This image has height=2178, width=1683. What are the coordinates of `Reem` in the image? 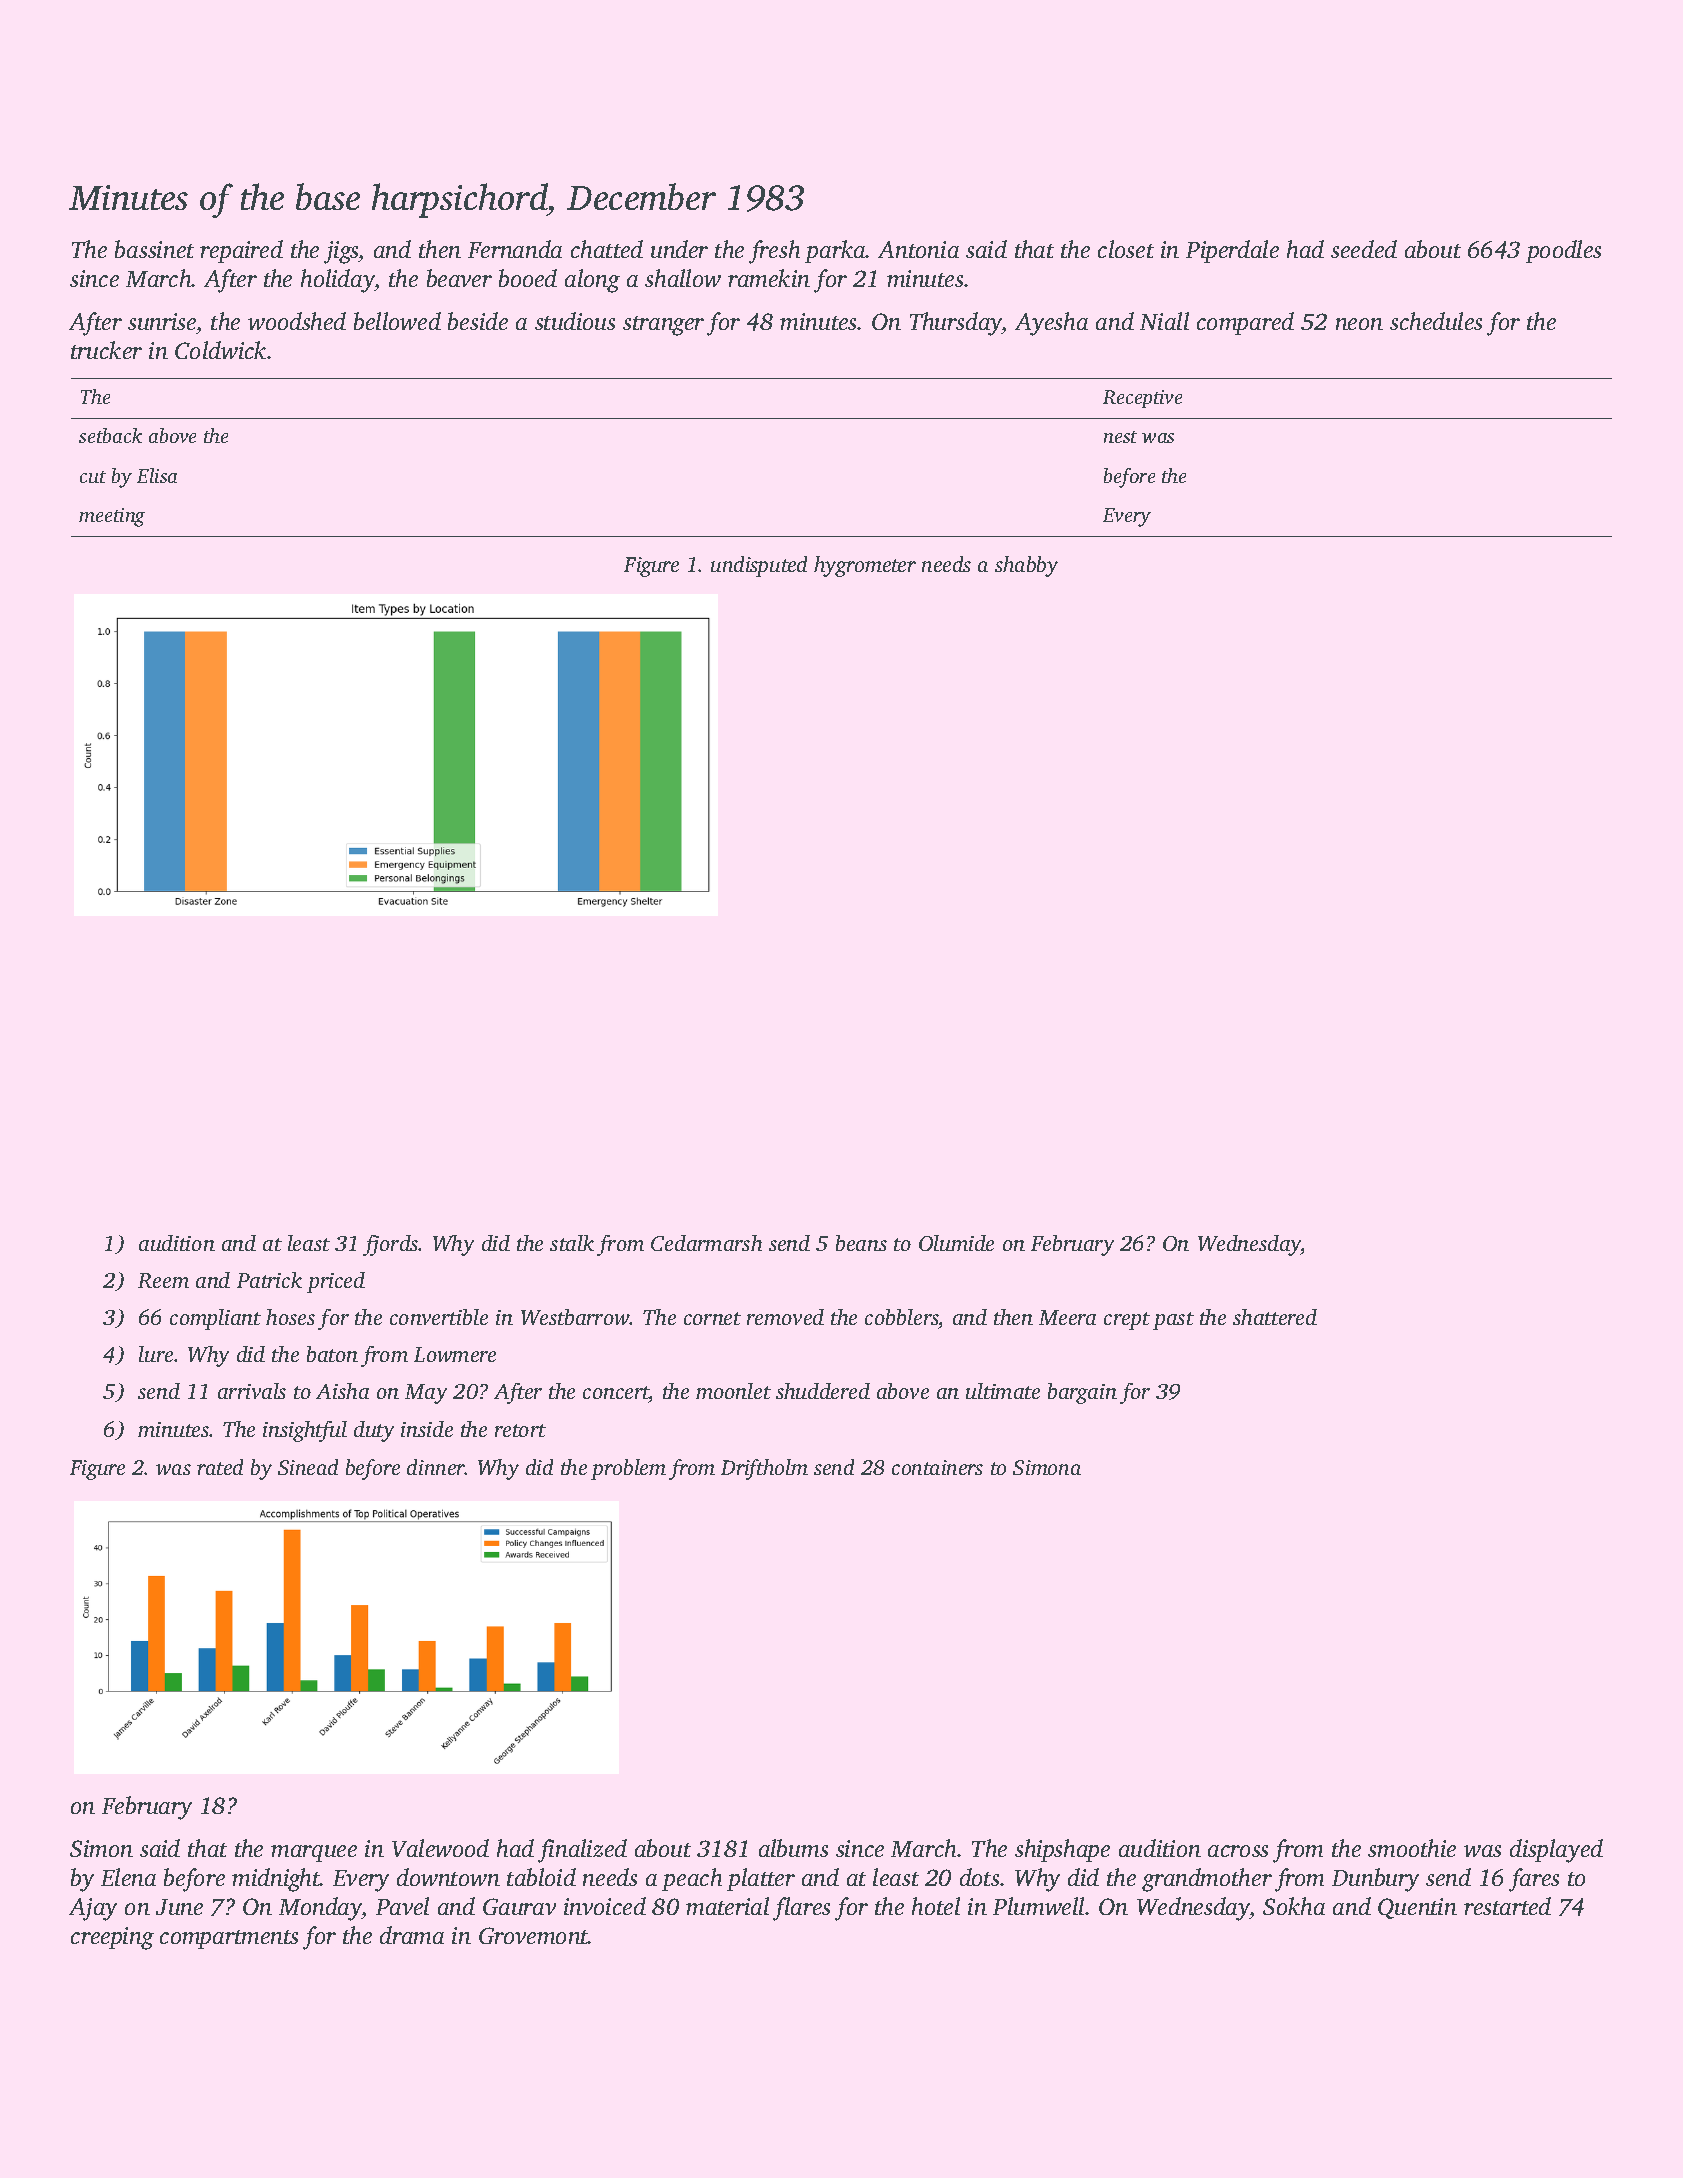 It's located at (163, 1280).
